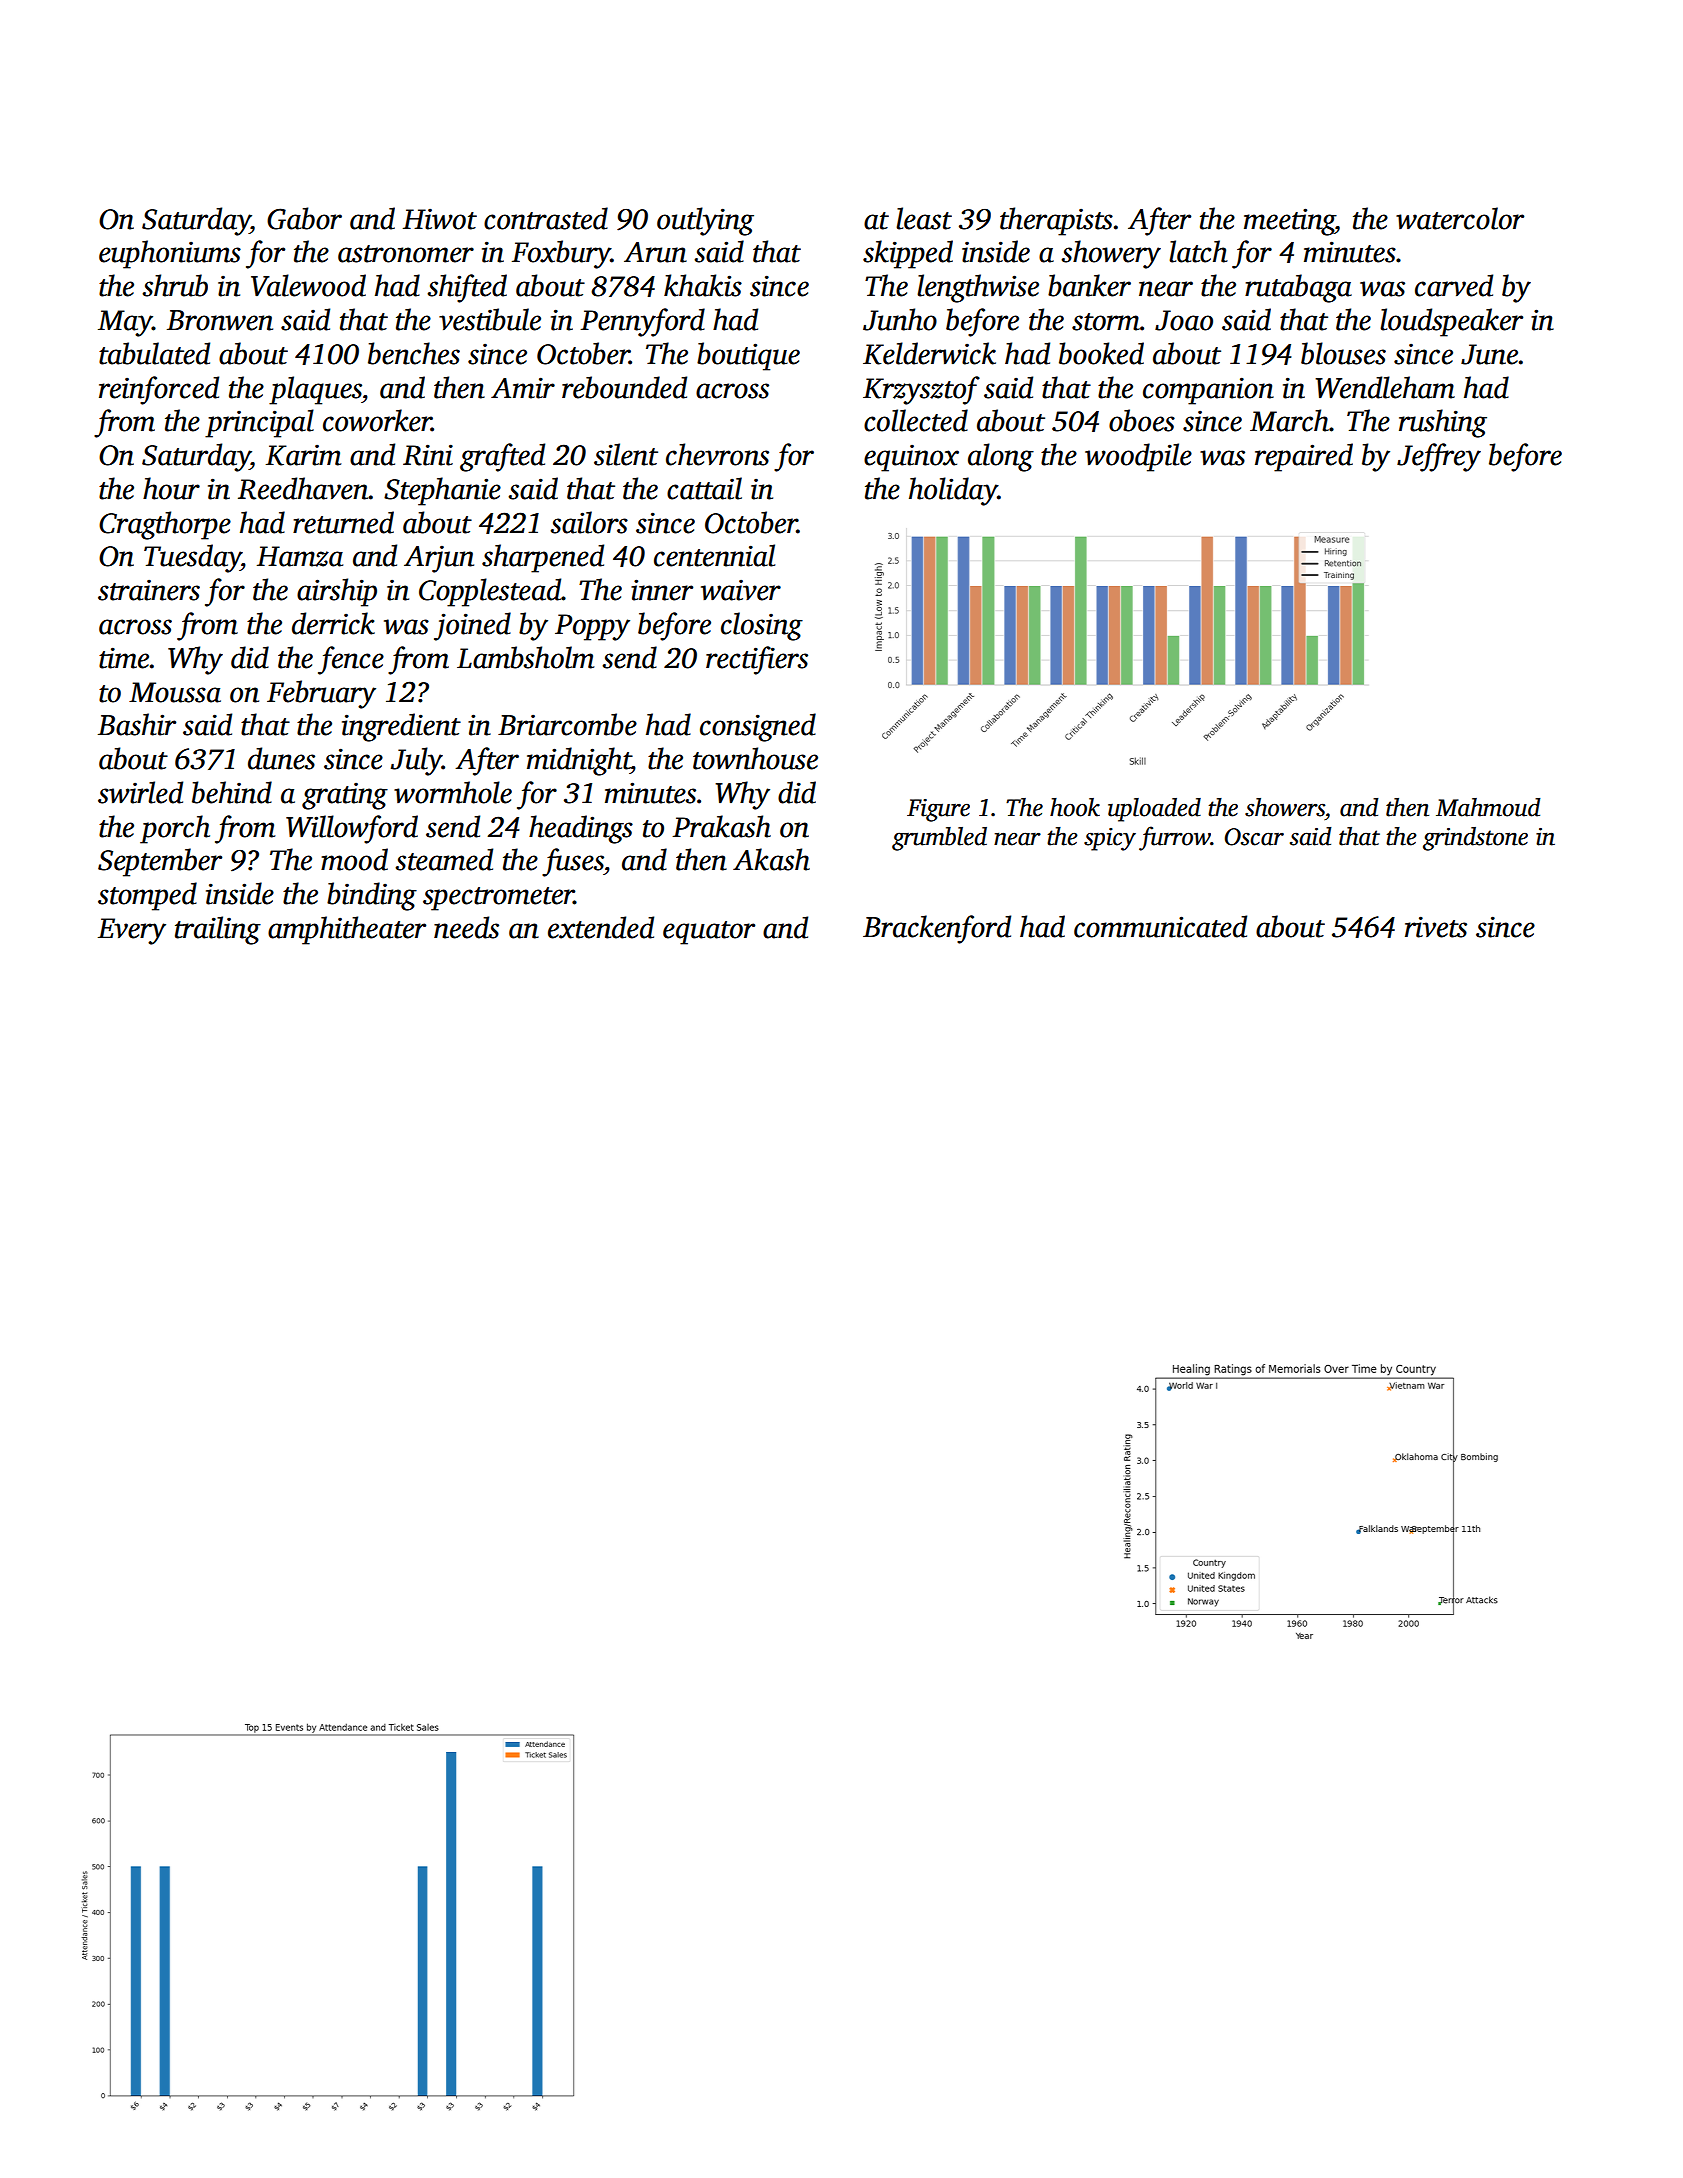 The width and height of the screenshot is (1683, 2178). Describe the element at coordinates (149, 590) in the screenshot. I see `strainers` at that location.
